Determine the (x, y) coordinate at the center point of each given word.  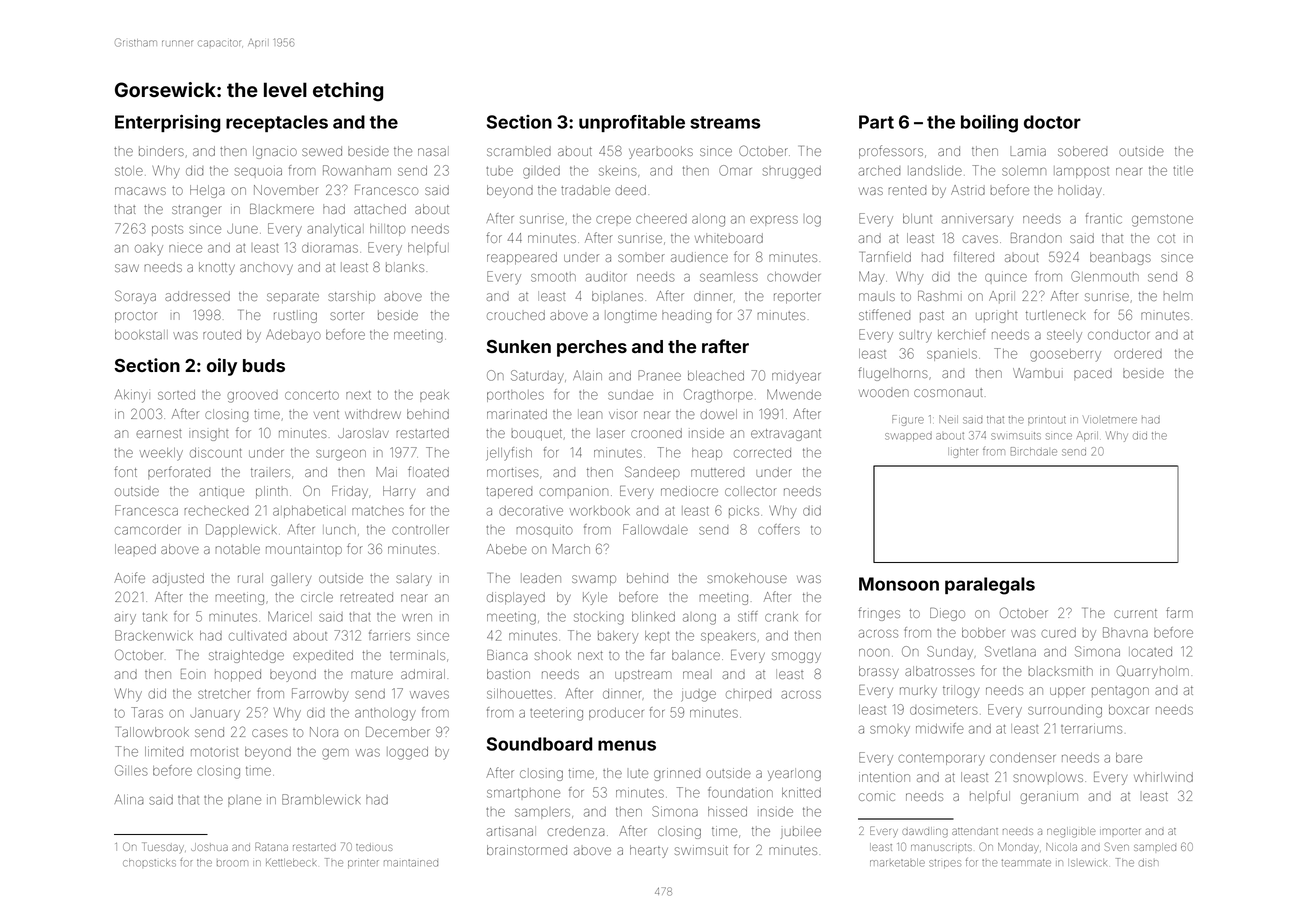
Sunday (950, 653)
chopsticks (149, 863)
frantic (1104, 218)
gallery (291, 580)
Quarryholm (1153, 672)
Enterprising (167, 124)
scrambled (519, 152)
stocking (599, 619)
